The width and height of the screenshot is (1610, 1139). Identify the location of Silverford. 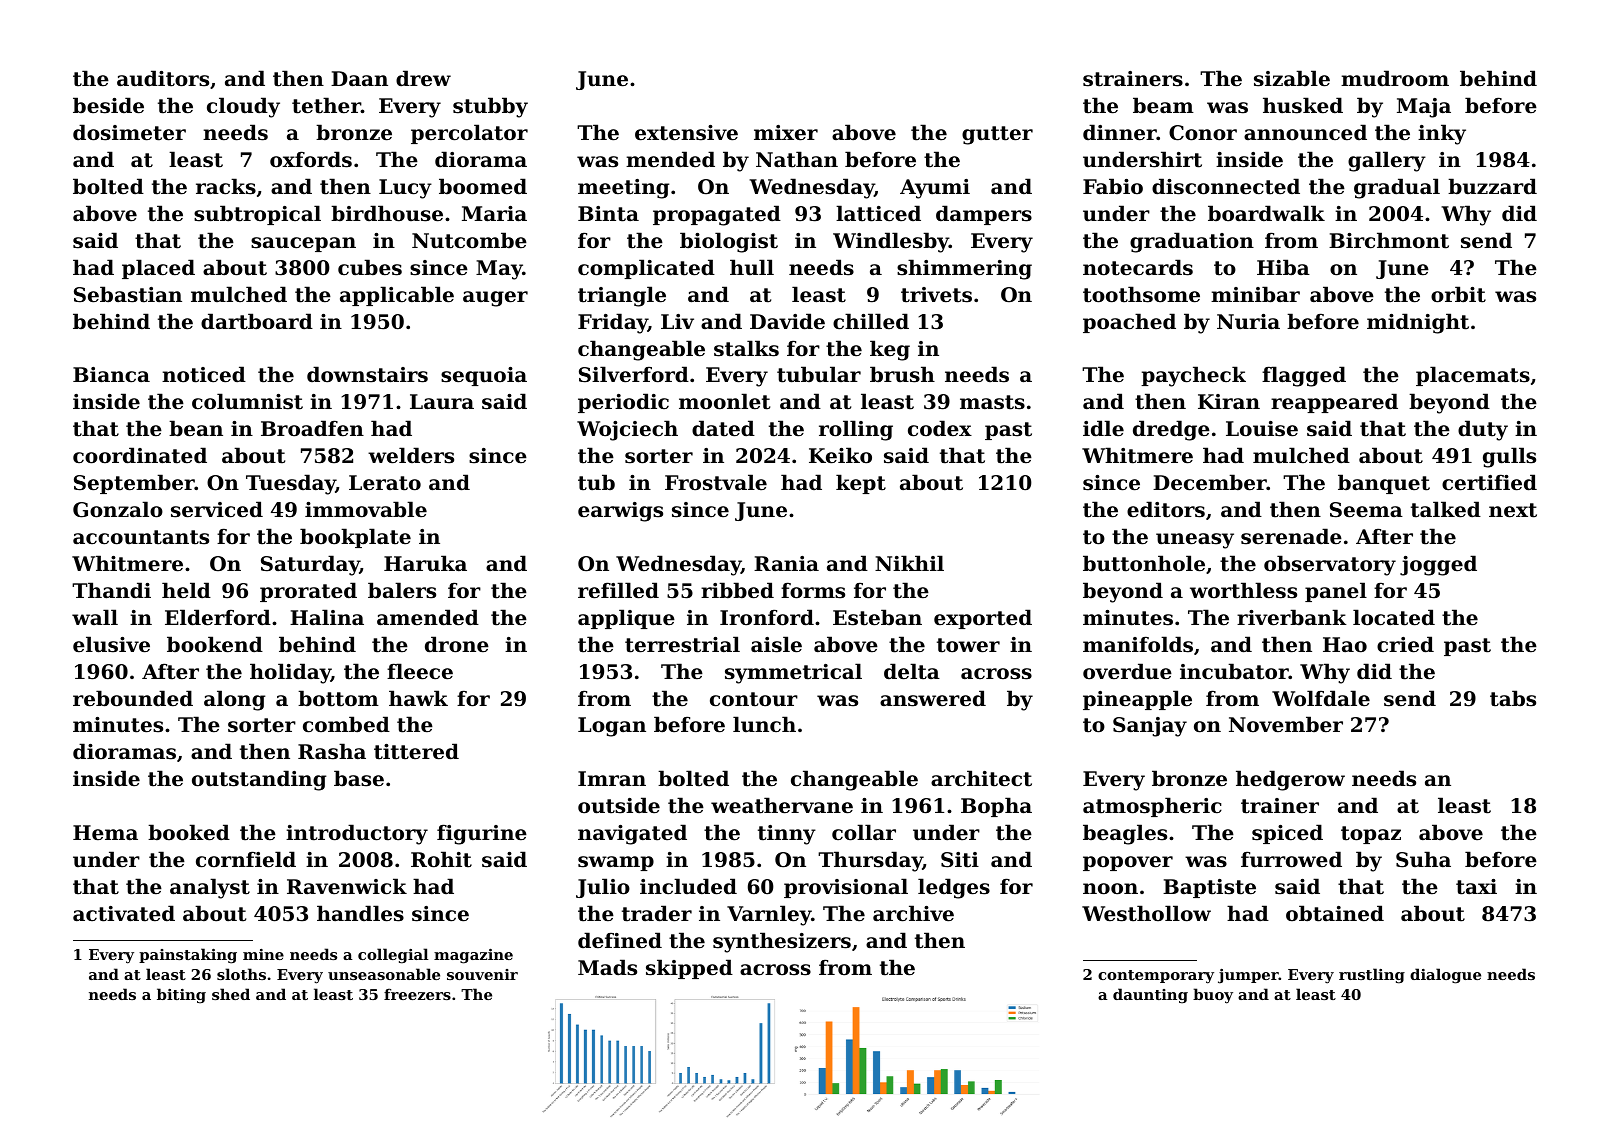
(634, 374).
